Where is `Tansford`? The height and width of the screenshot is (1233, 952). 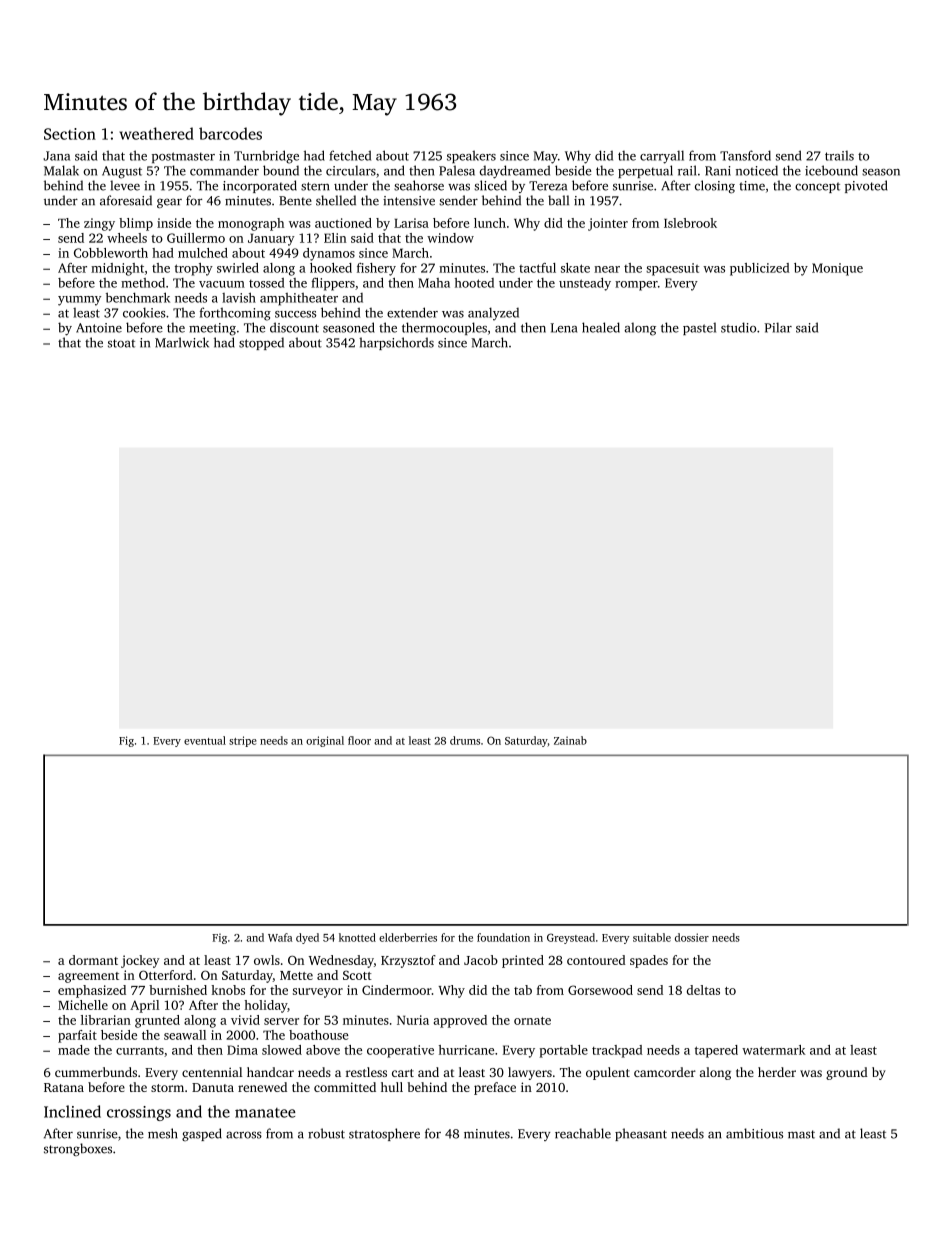
Tansford is located at coordinates (745, 155).
